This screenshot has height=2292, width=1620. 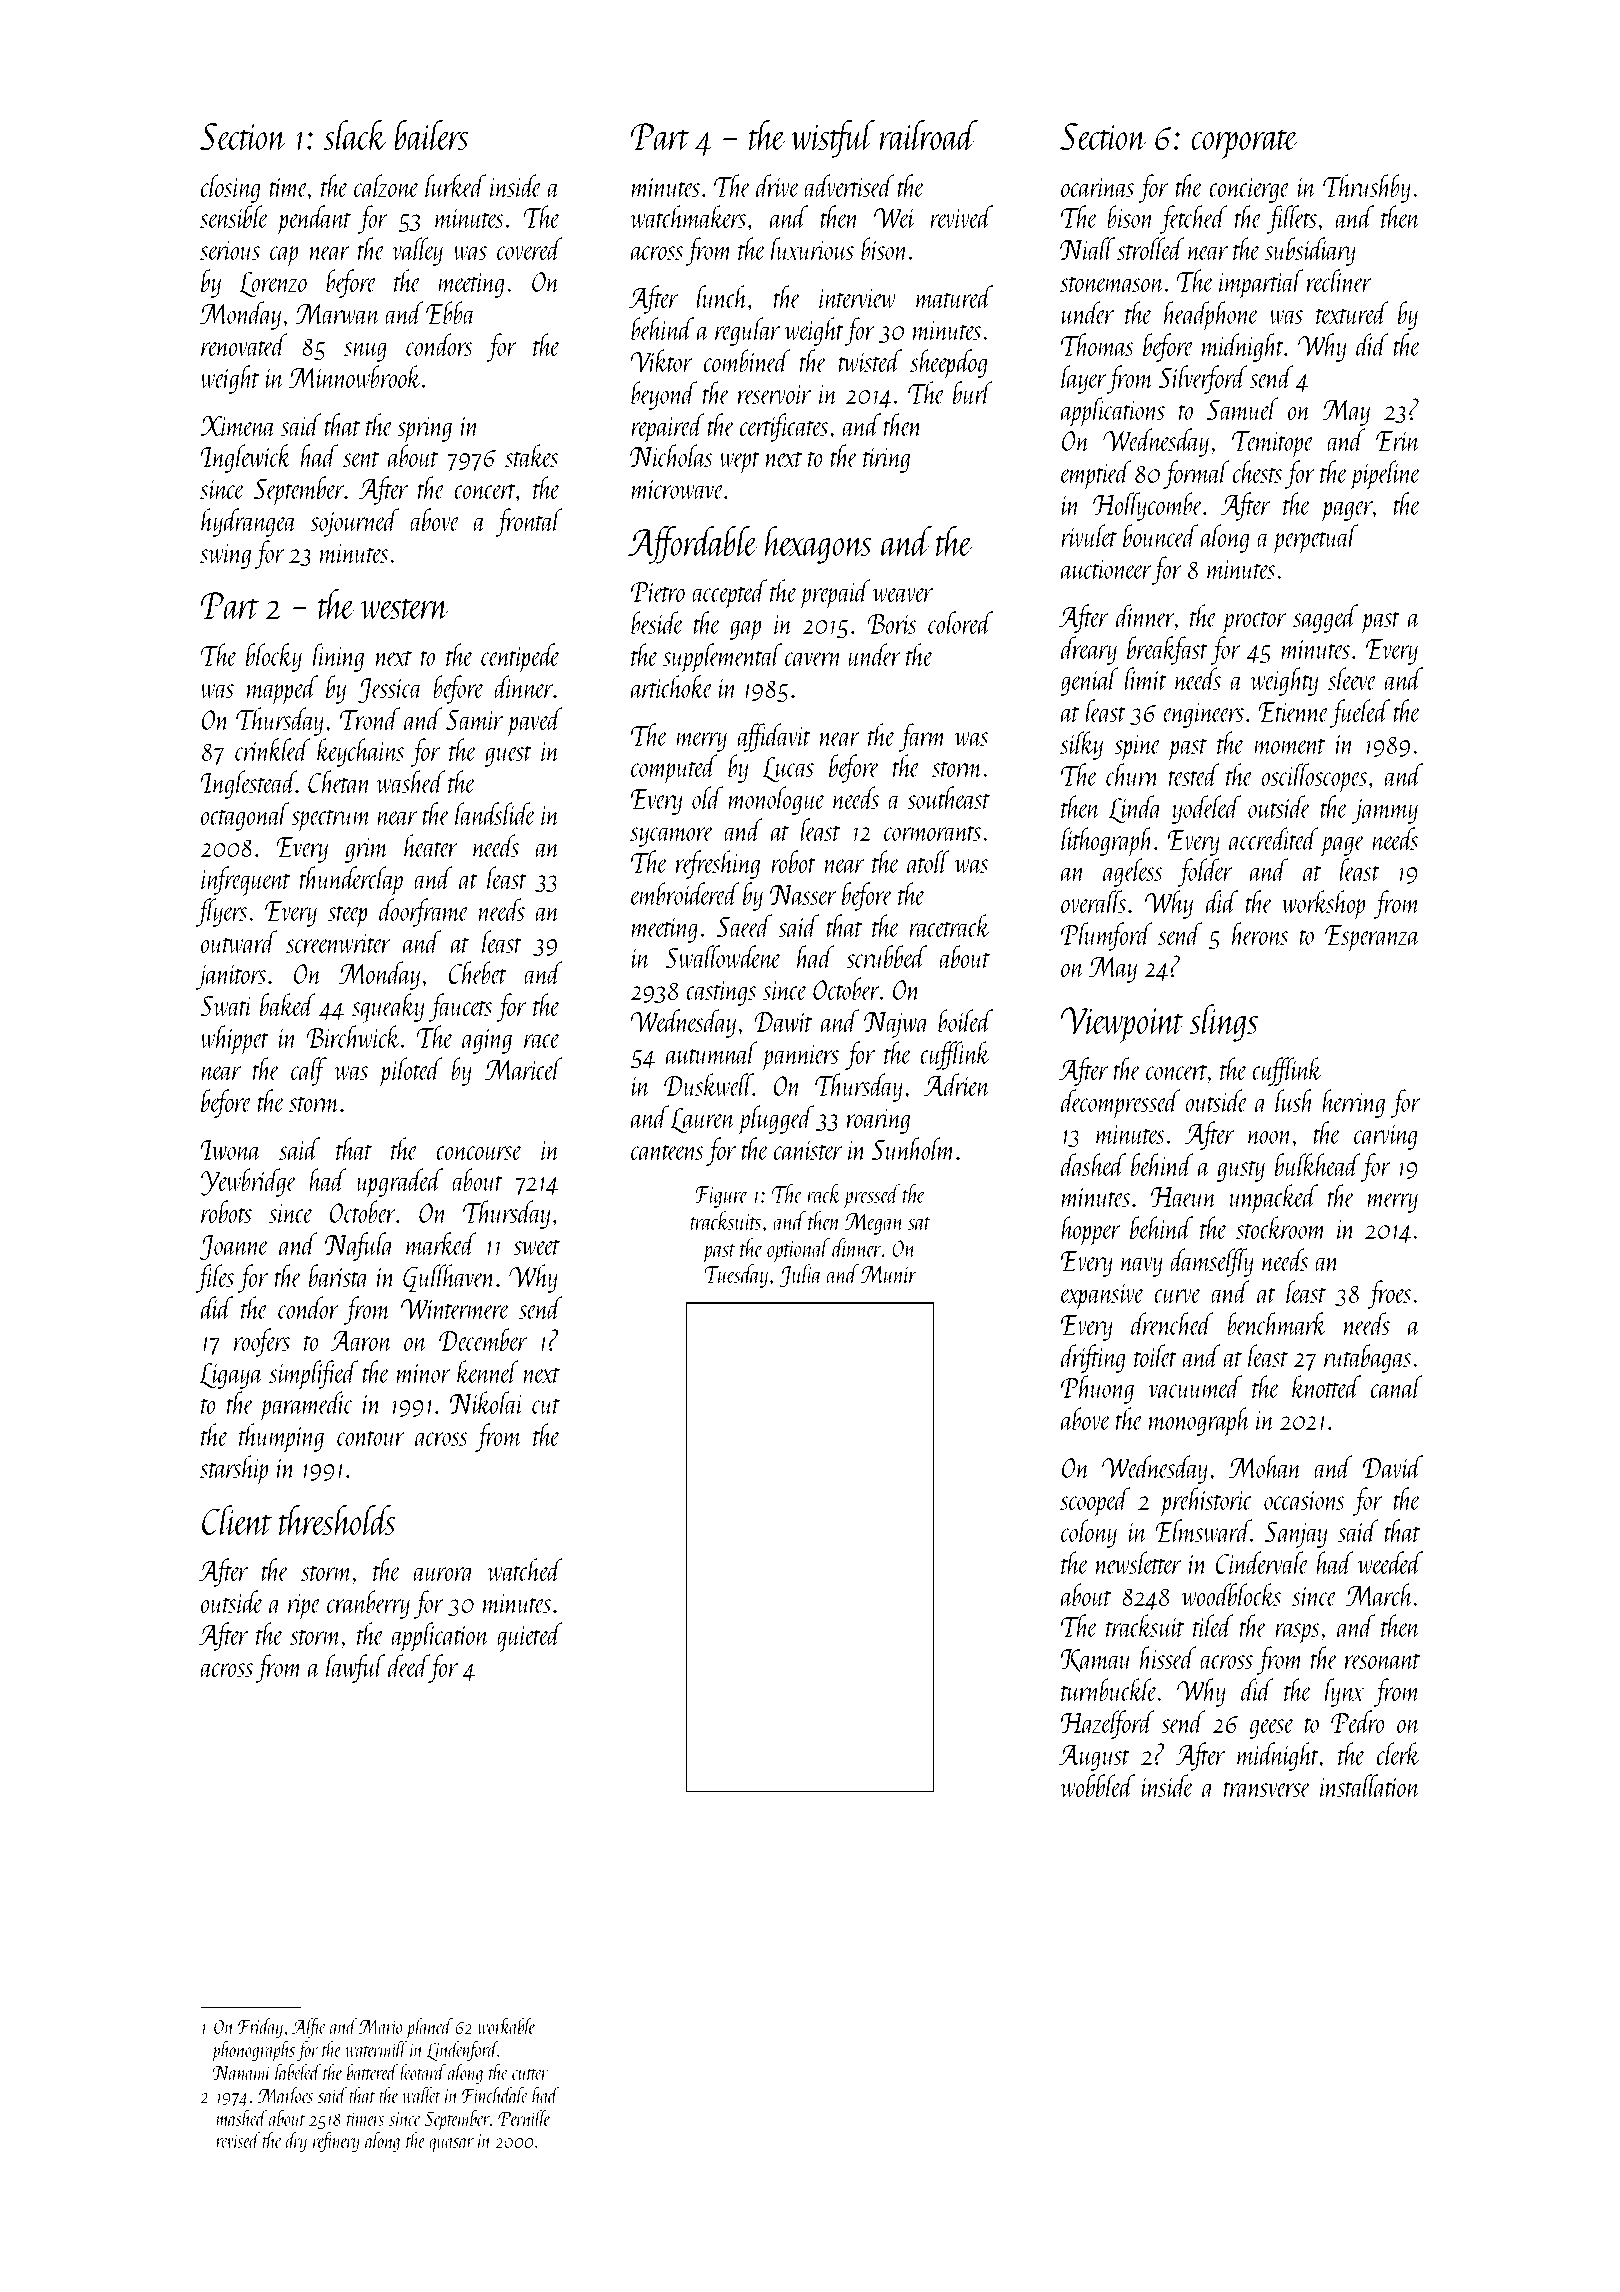 What do you see at coordinates (929, 135) in the screenshot?
I see `railroad` at bounding box center [929, 135].
